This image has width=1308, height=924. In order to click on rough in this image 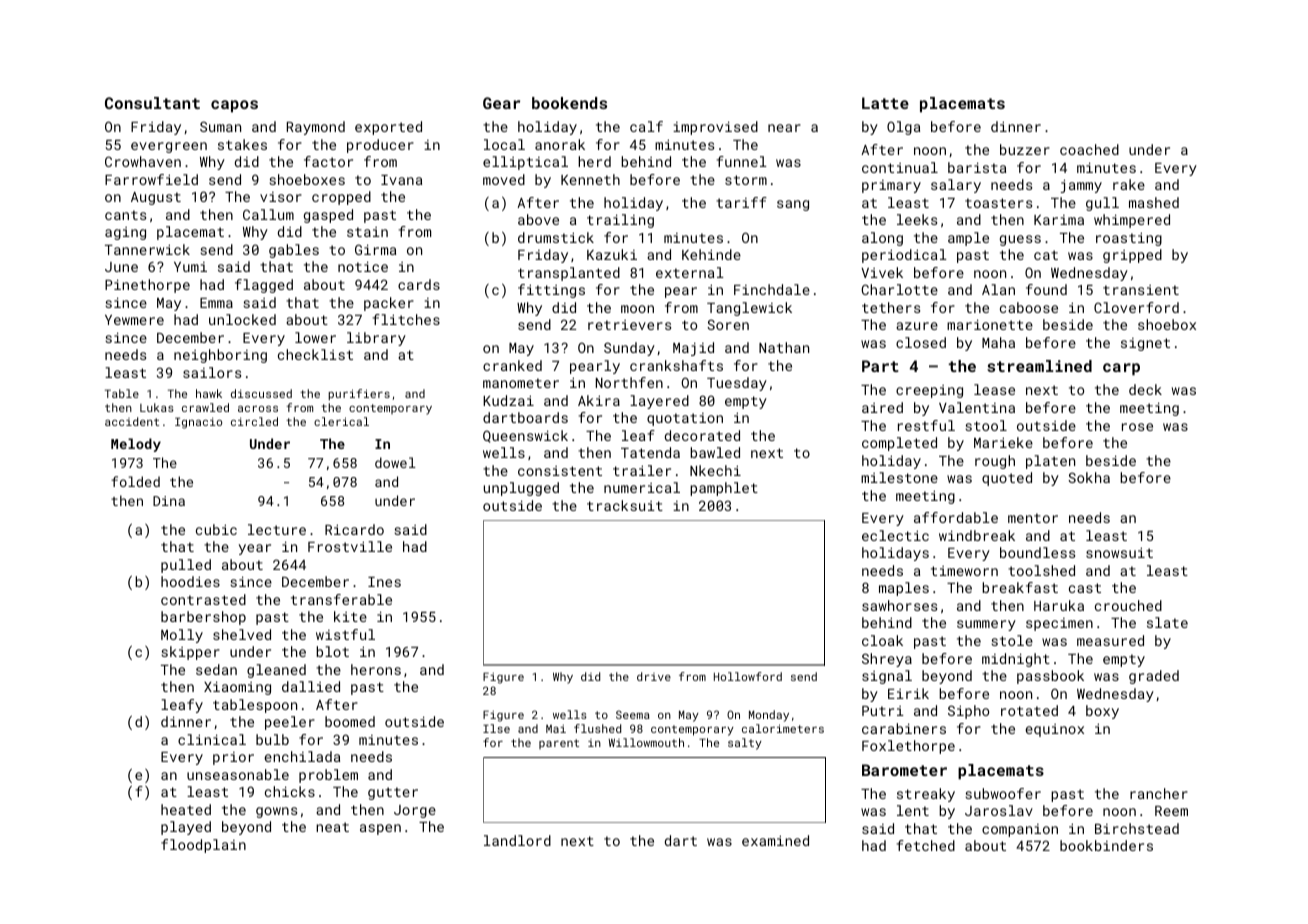, I will do `click(995, 462)`.
